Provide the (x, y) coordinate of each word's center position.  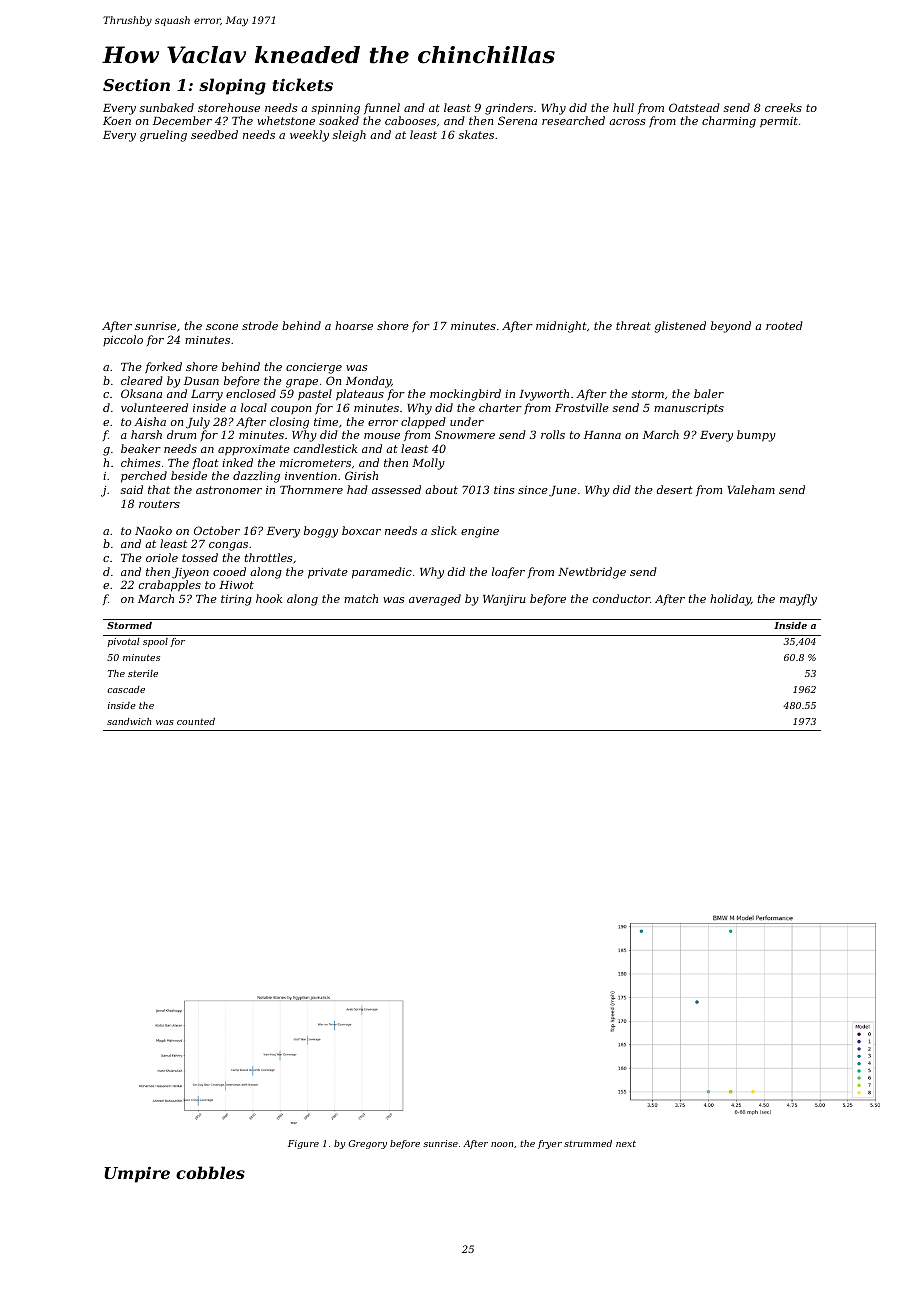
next (626, 1143)
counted (196, 721)
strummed (588, 1143)
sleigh (349, 136)
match (361, 598)
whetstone (286, 120)
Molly (428, 464)
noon (502, 1144)
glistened (680, 327)
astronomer (229, 490)
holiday (730, 600)
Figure (303, 1144)
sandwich (129, 721)
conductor (621, 598)
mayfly (798, 600)
